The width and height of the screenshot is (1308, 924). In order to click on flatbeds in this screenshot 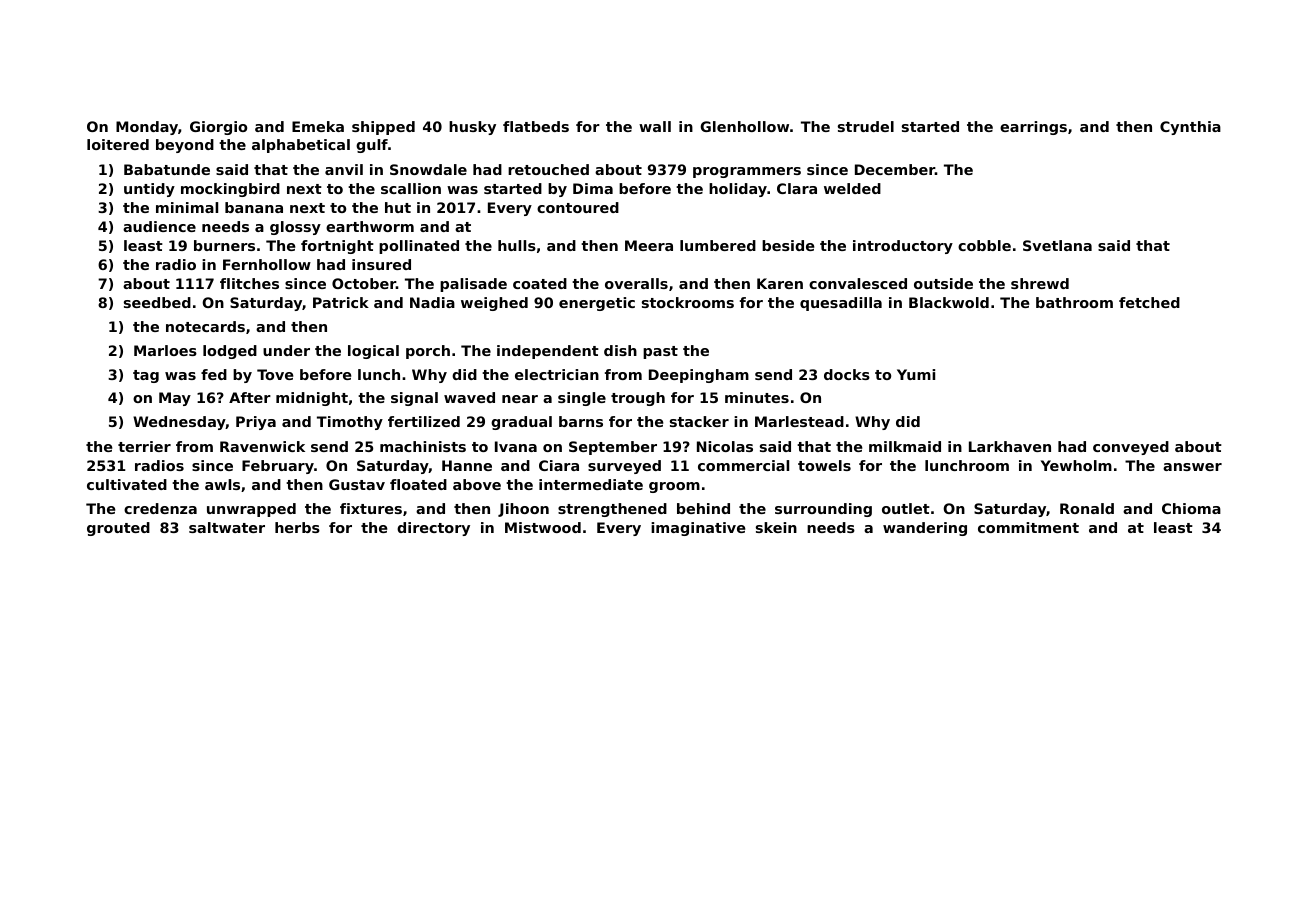, I will do `click(536, 126)`.
